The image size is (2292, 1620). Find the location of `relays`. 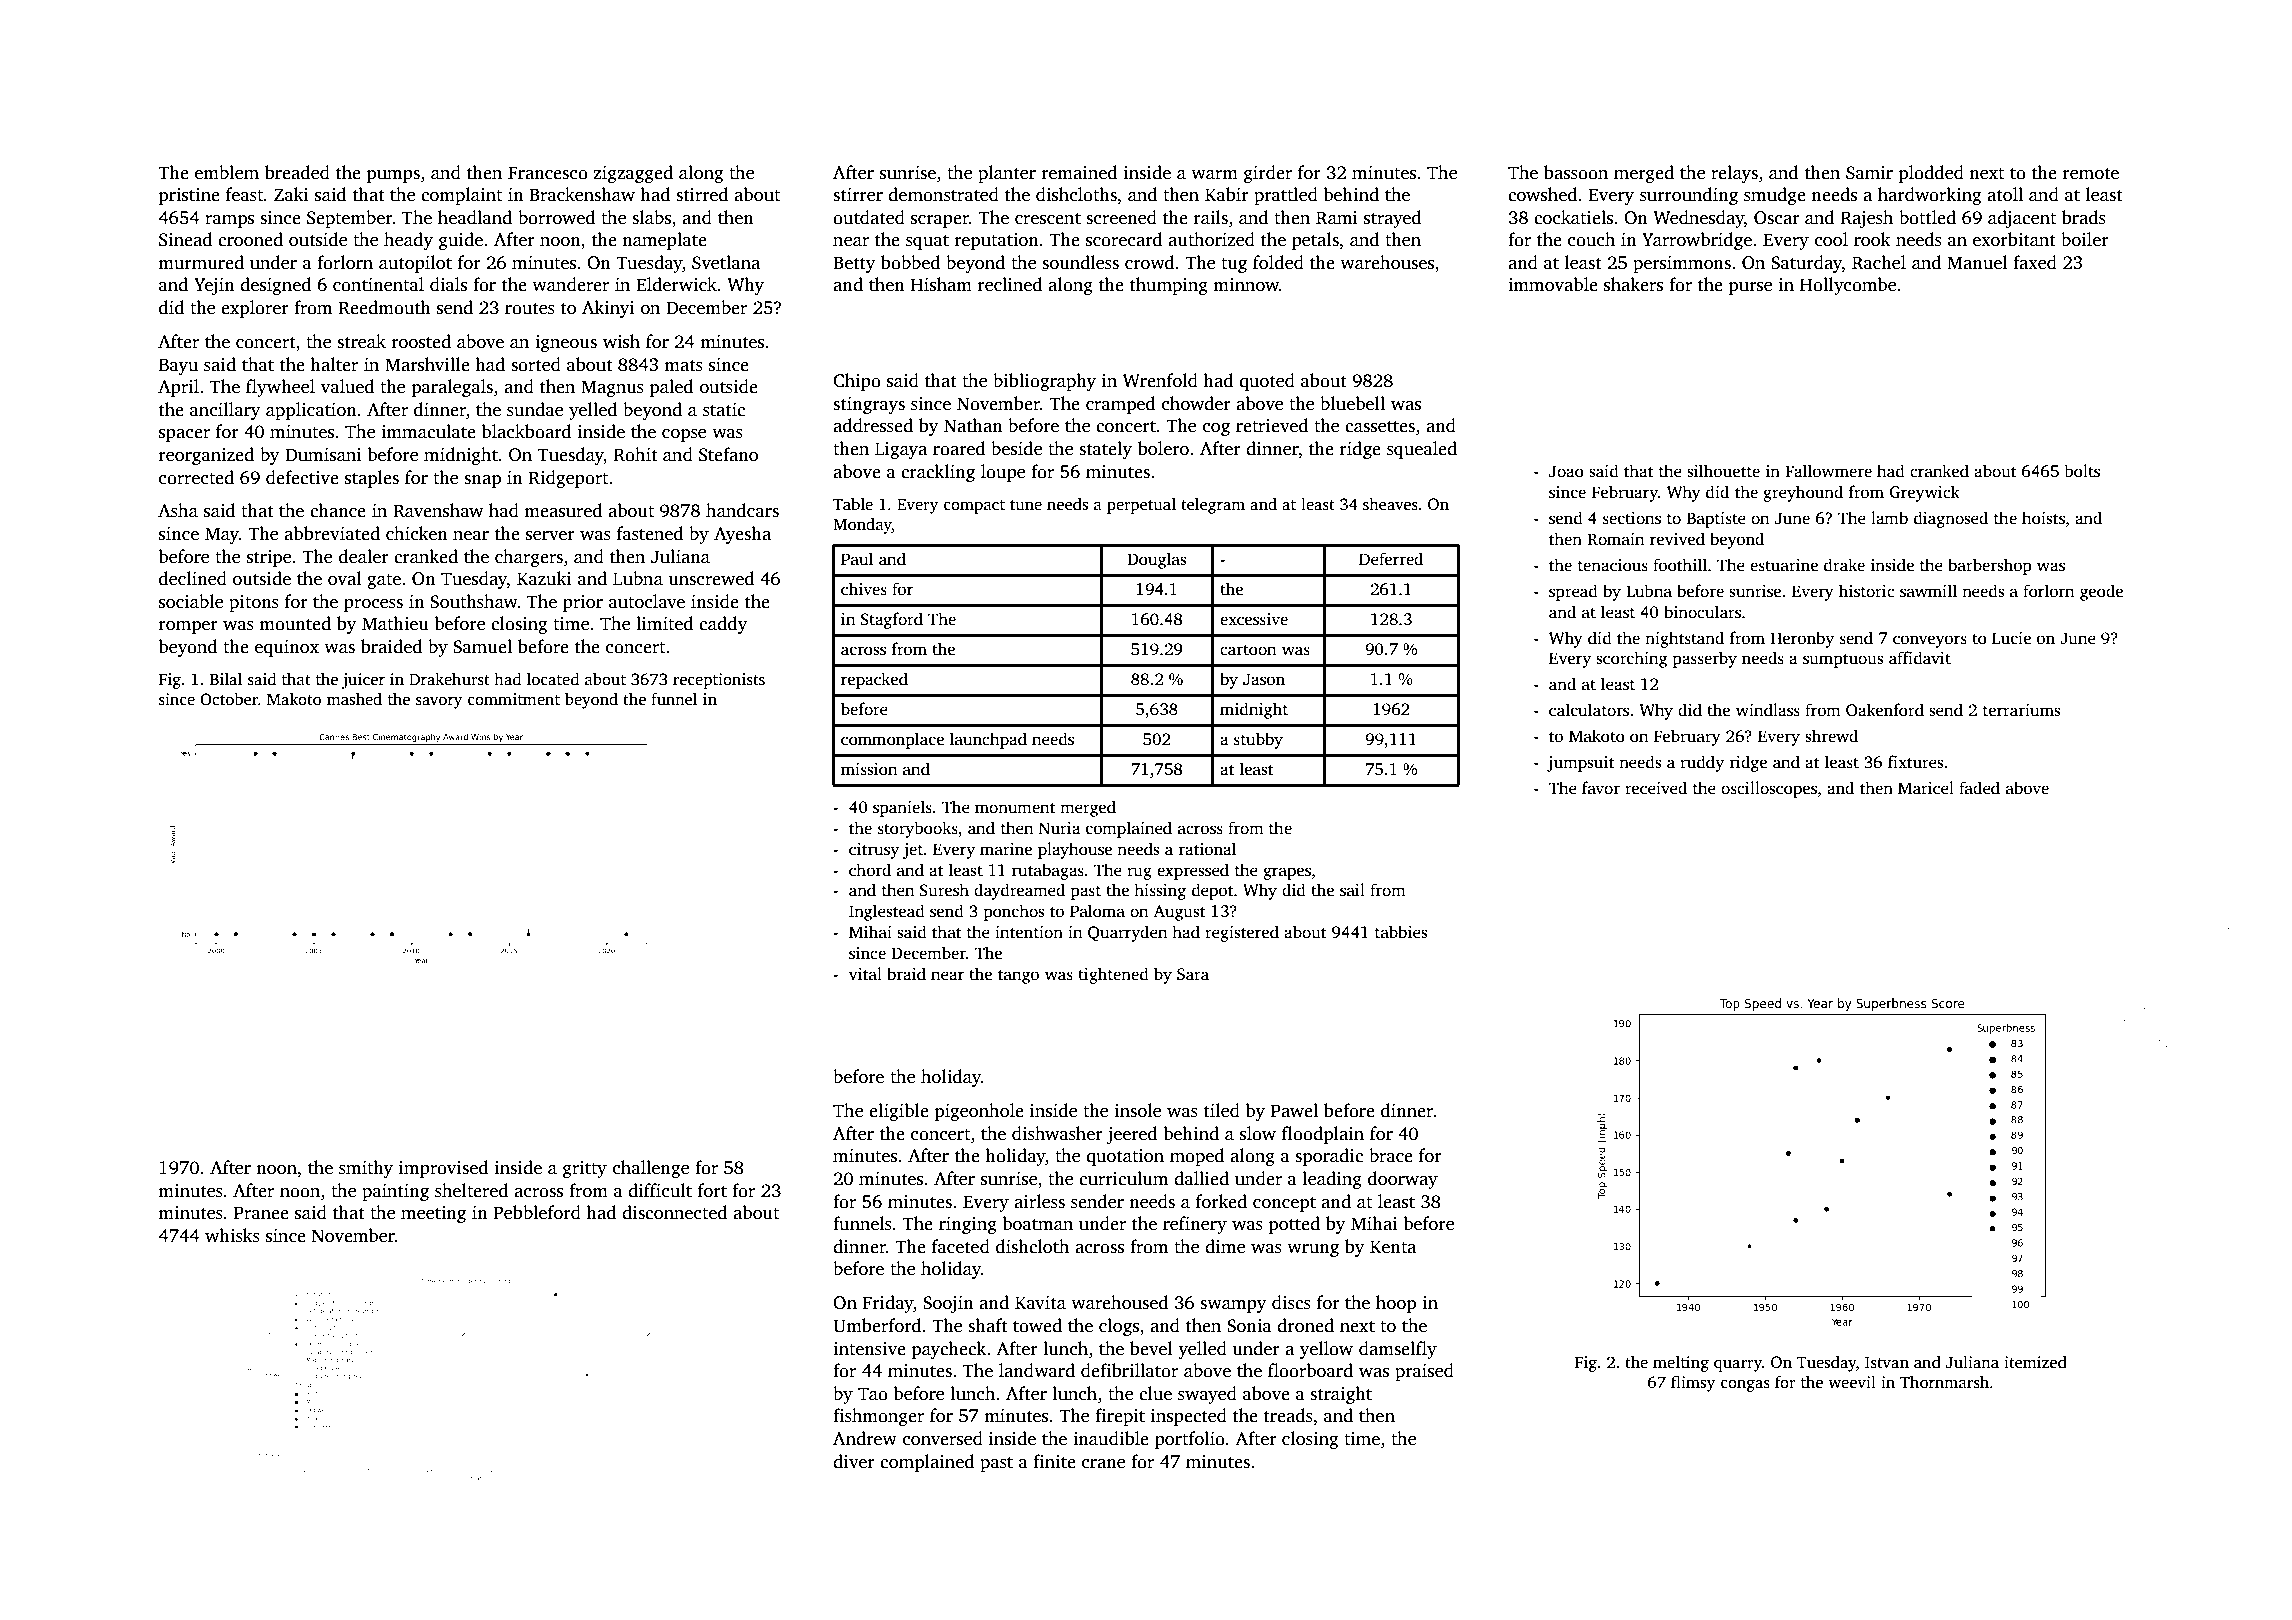

relays is located at coordinates (1734, 174).
